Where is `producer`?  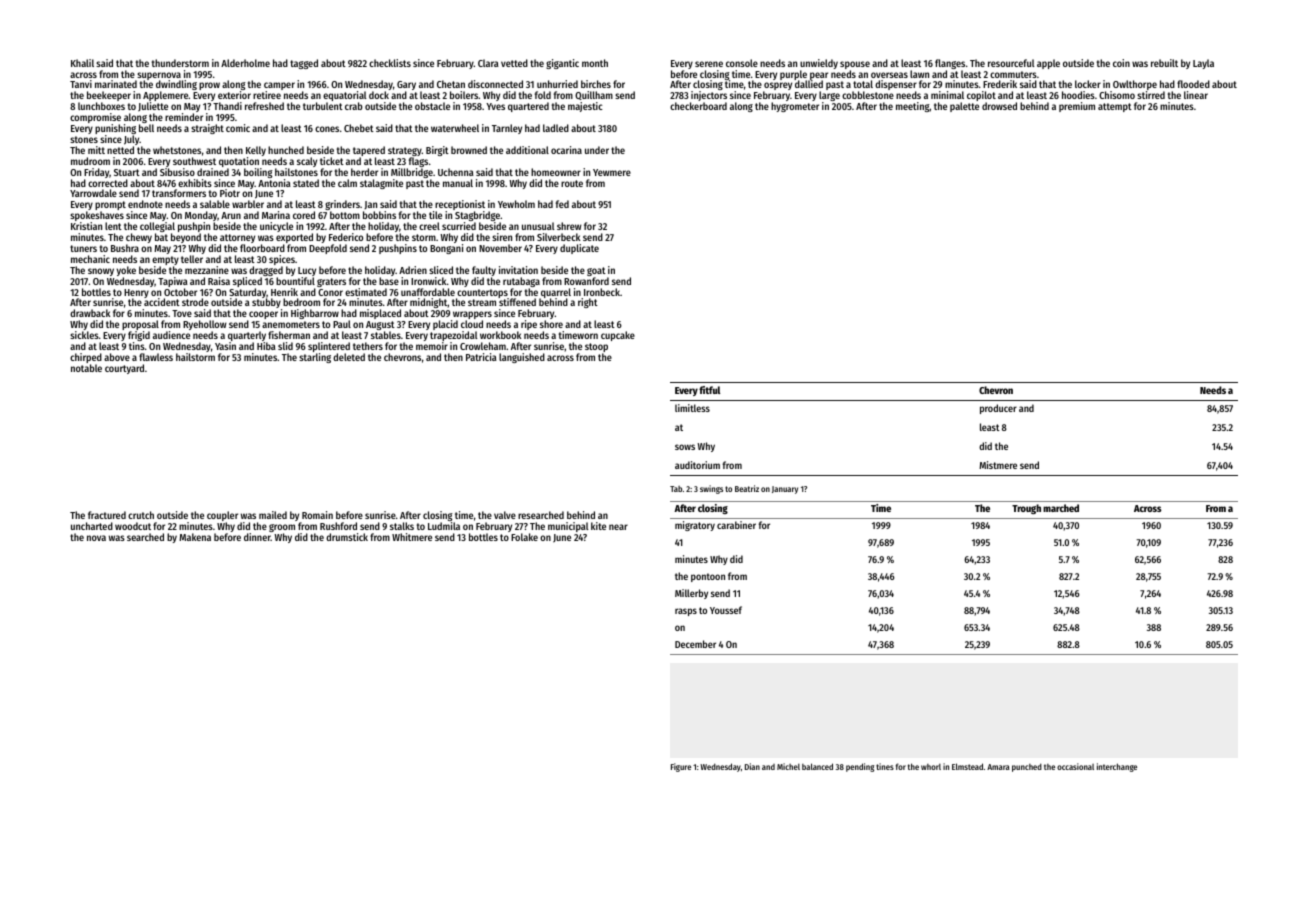 producer is located at coordinates (998, 409).
